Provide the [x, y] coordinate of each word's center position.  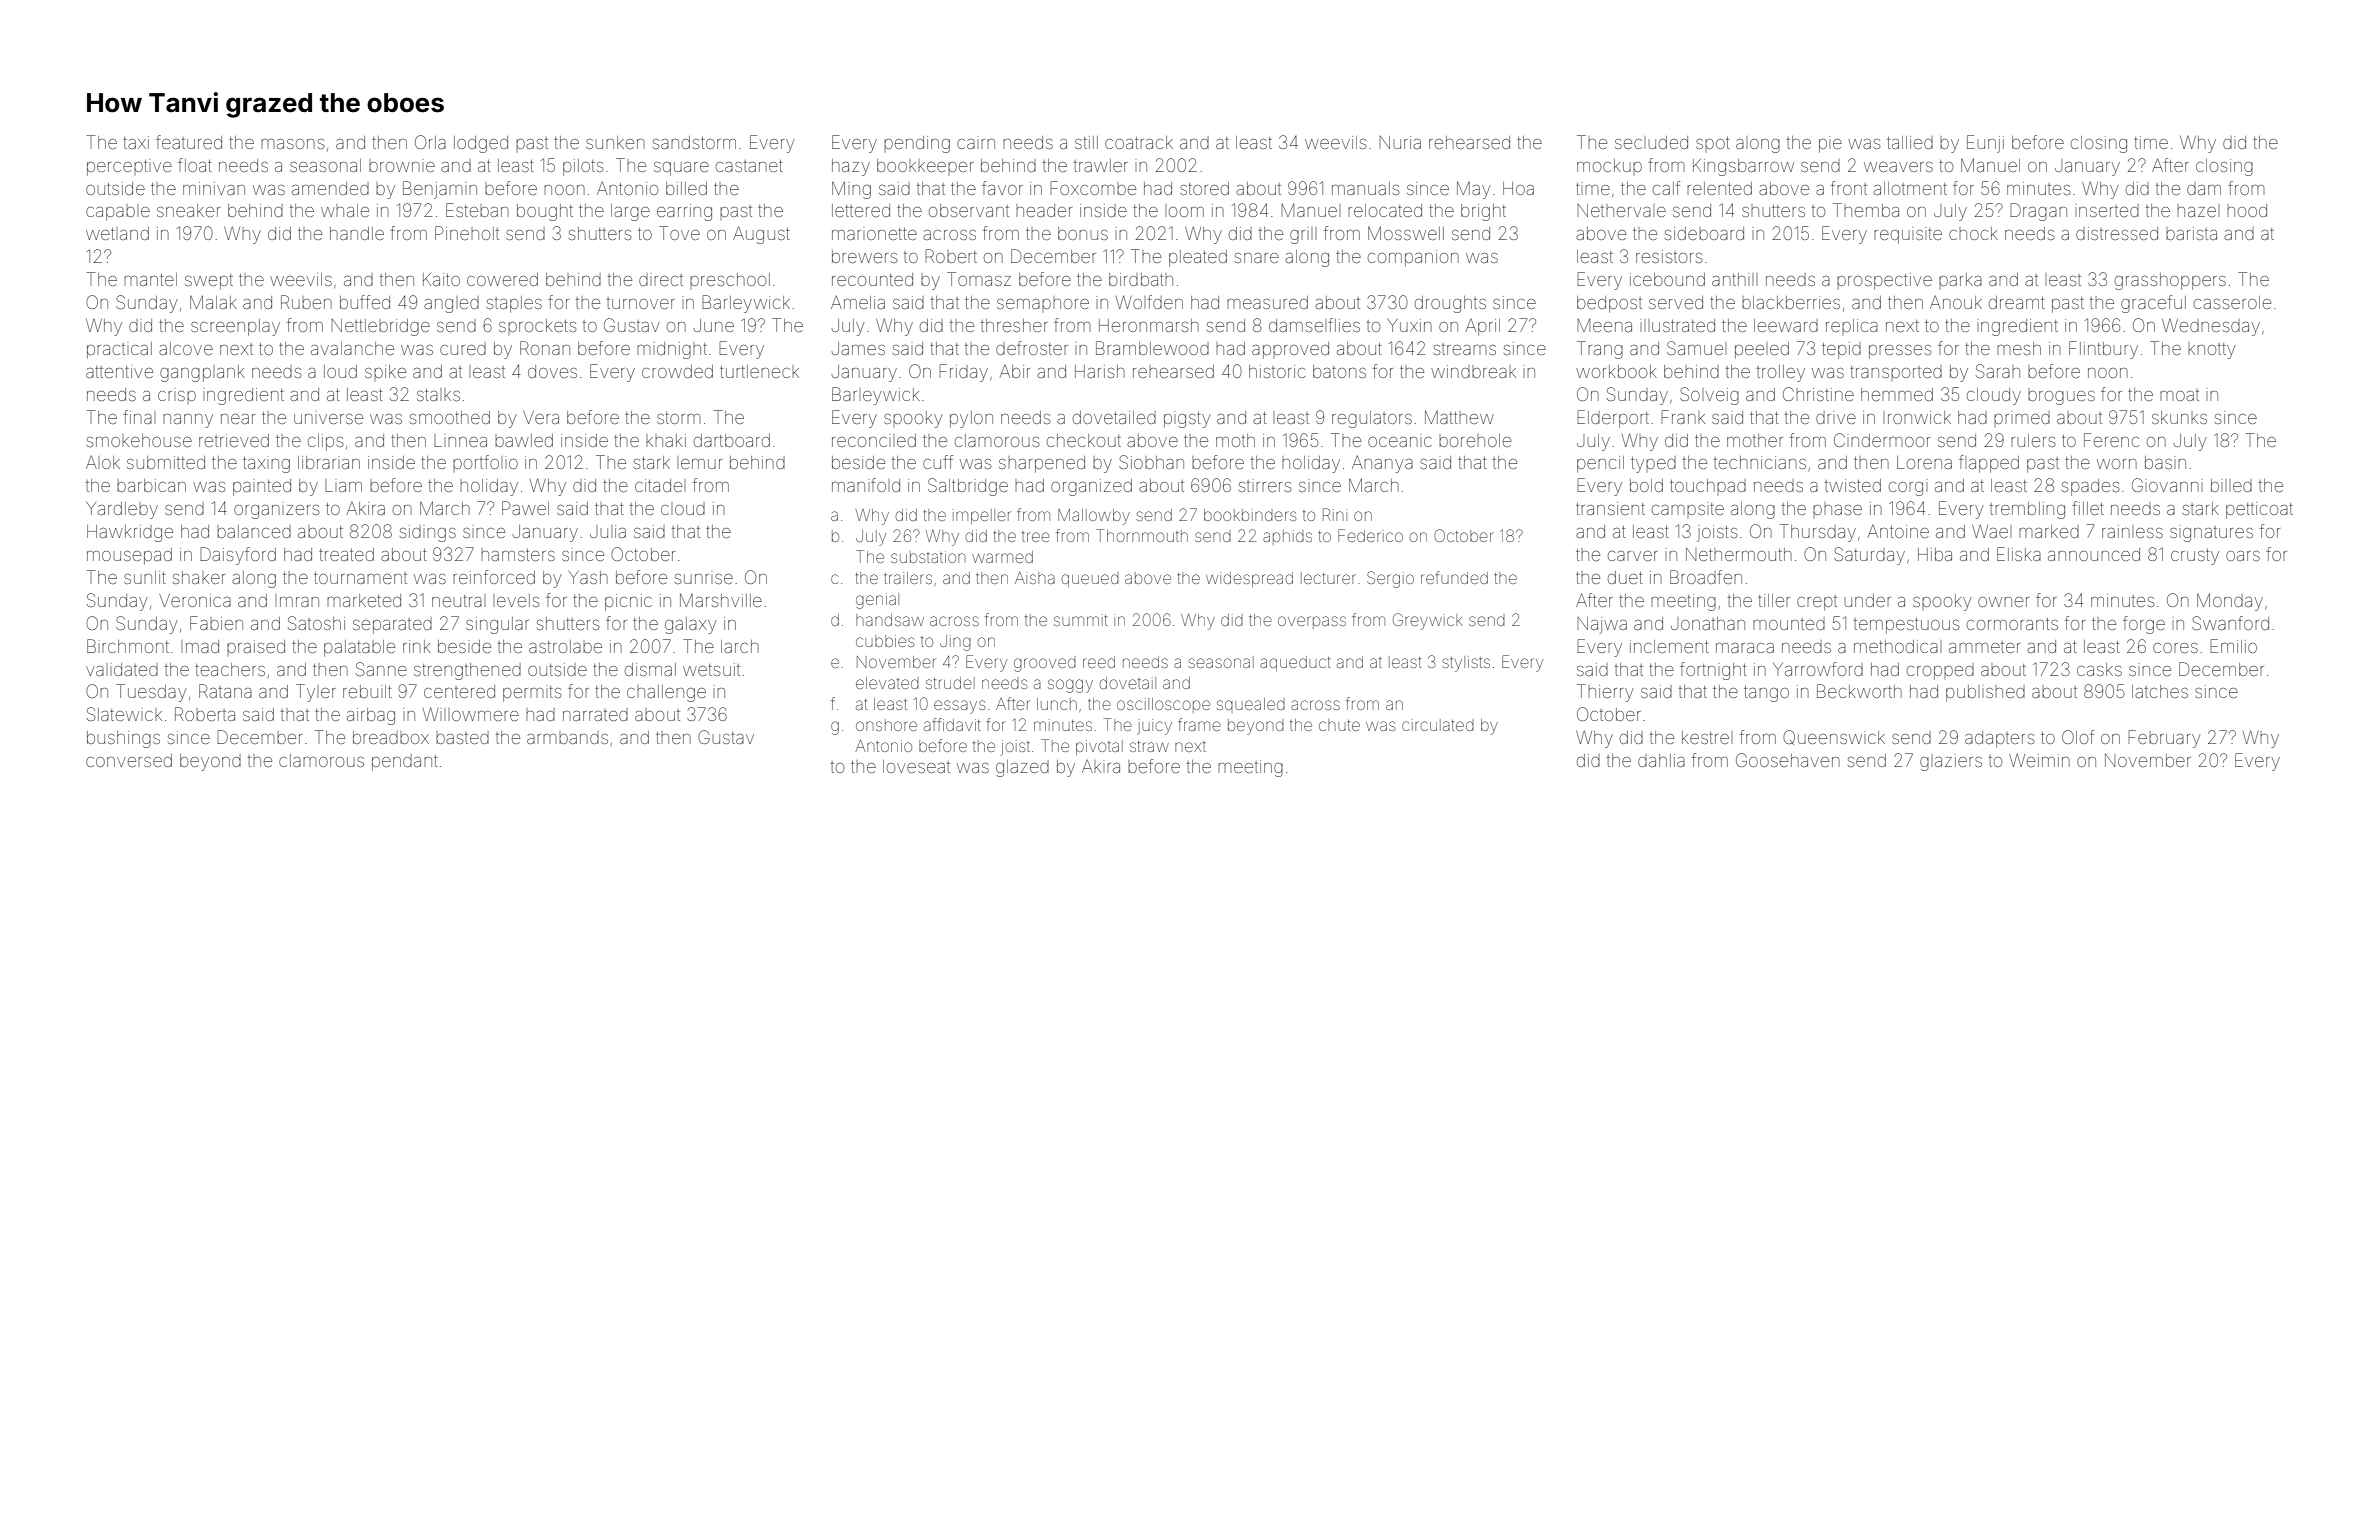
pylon [971, 419]
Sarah [1998, 371]
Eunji [1985, 144]
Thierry [1605, 693]
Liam [343, 485]
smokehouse [139, 440]
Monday [2230, 602]
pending [917, 144]
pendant [405, 762]
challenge [666, 693]
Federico [1370, 535]
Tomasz [979, 279]
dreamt [2017, 302]
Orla [430, 142]
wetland [117, 233]
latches [2160, 691]
